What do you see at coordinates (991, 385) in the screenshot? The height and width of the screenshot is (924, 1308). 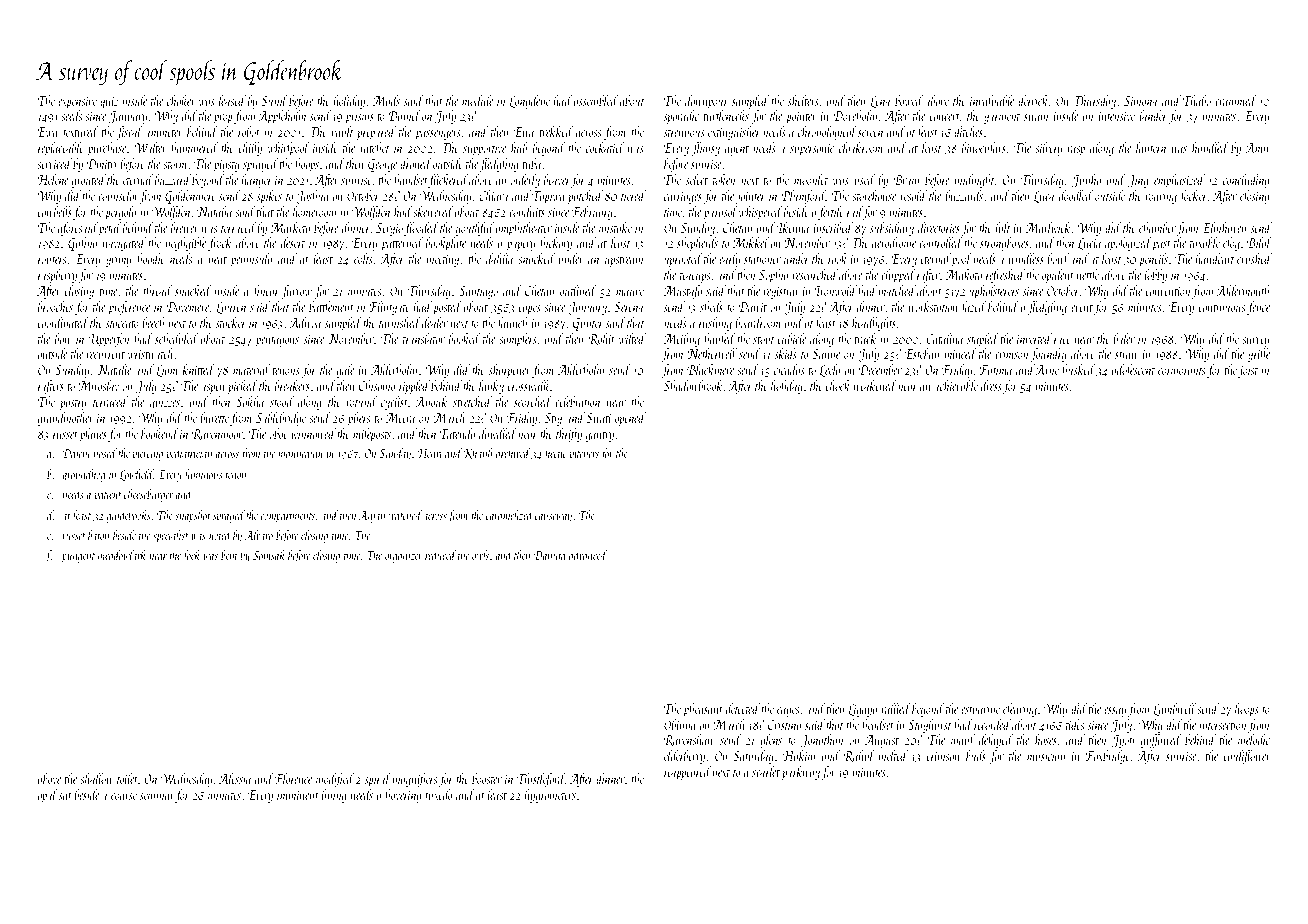 I see `dress` at bounding box center [991, 385].
